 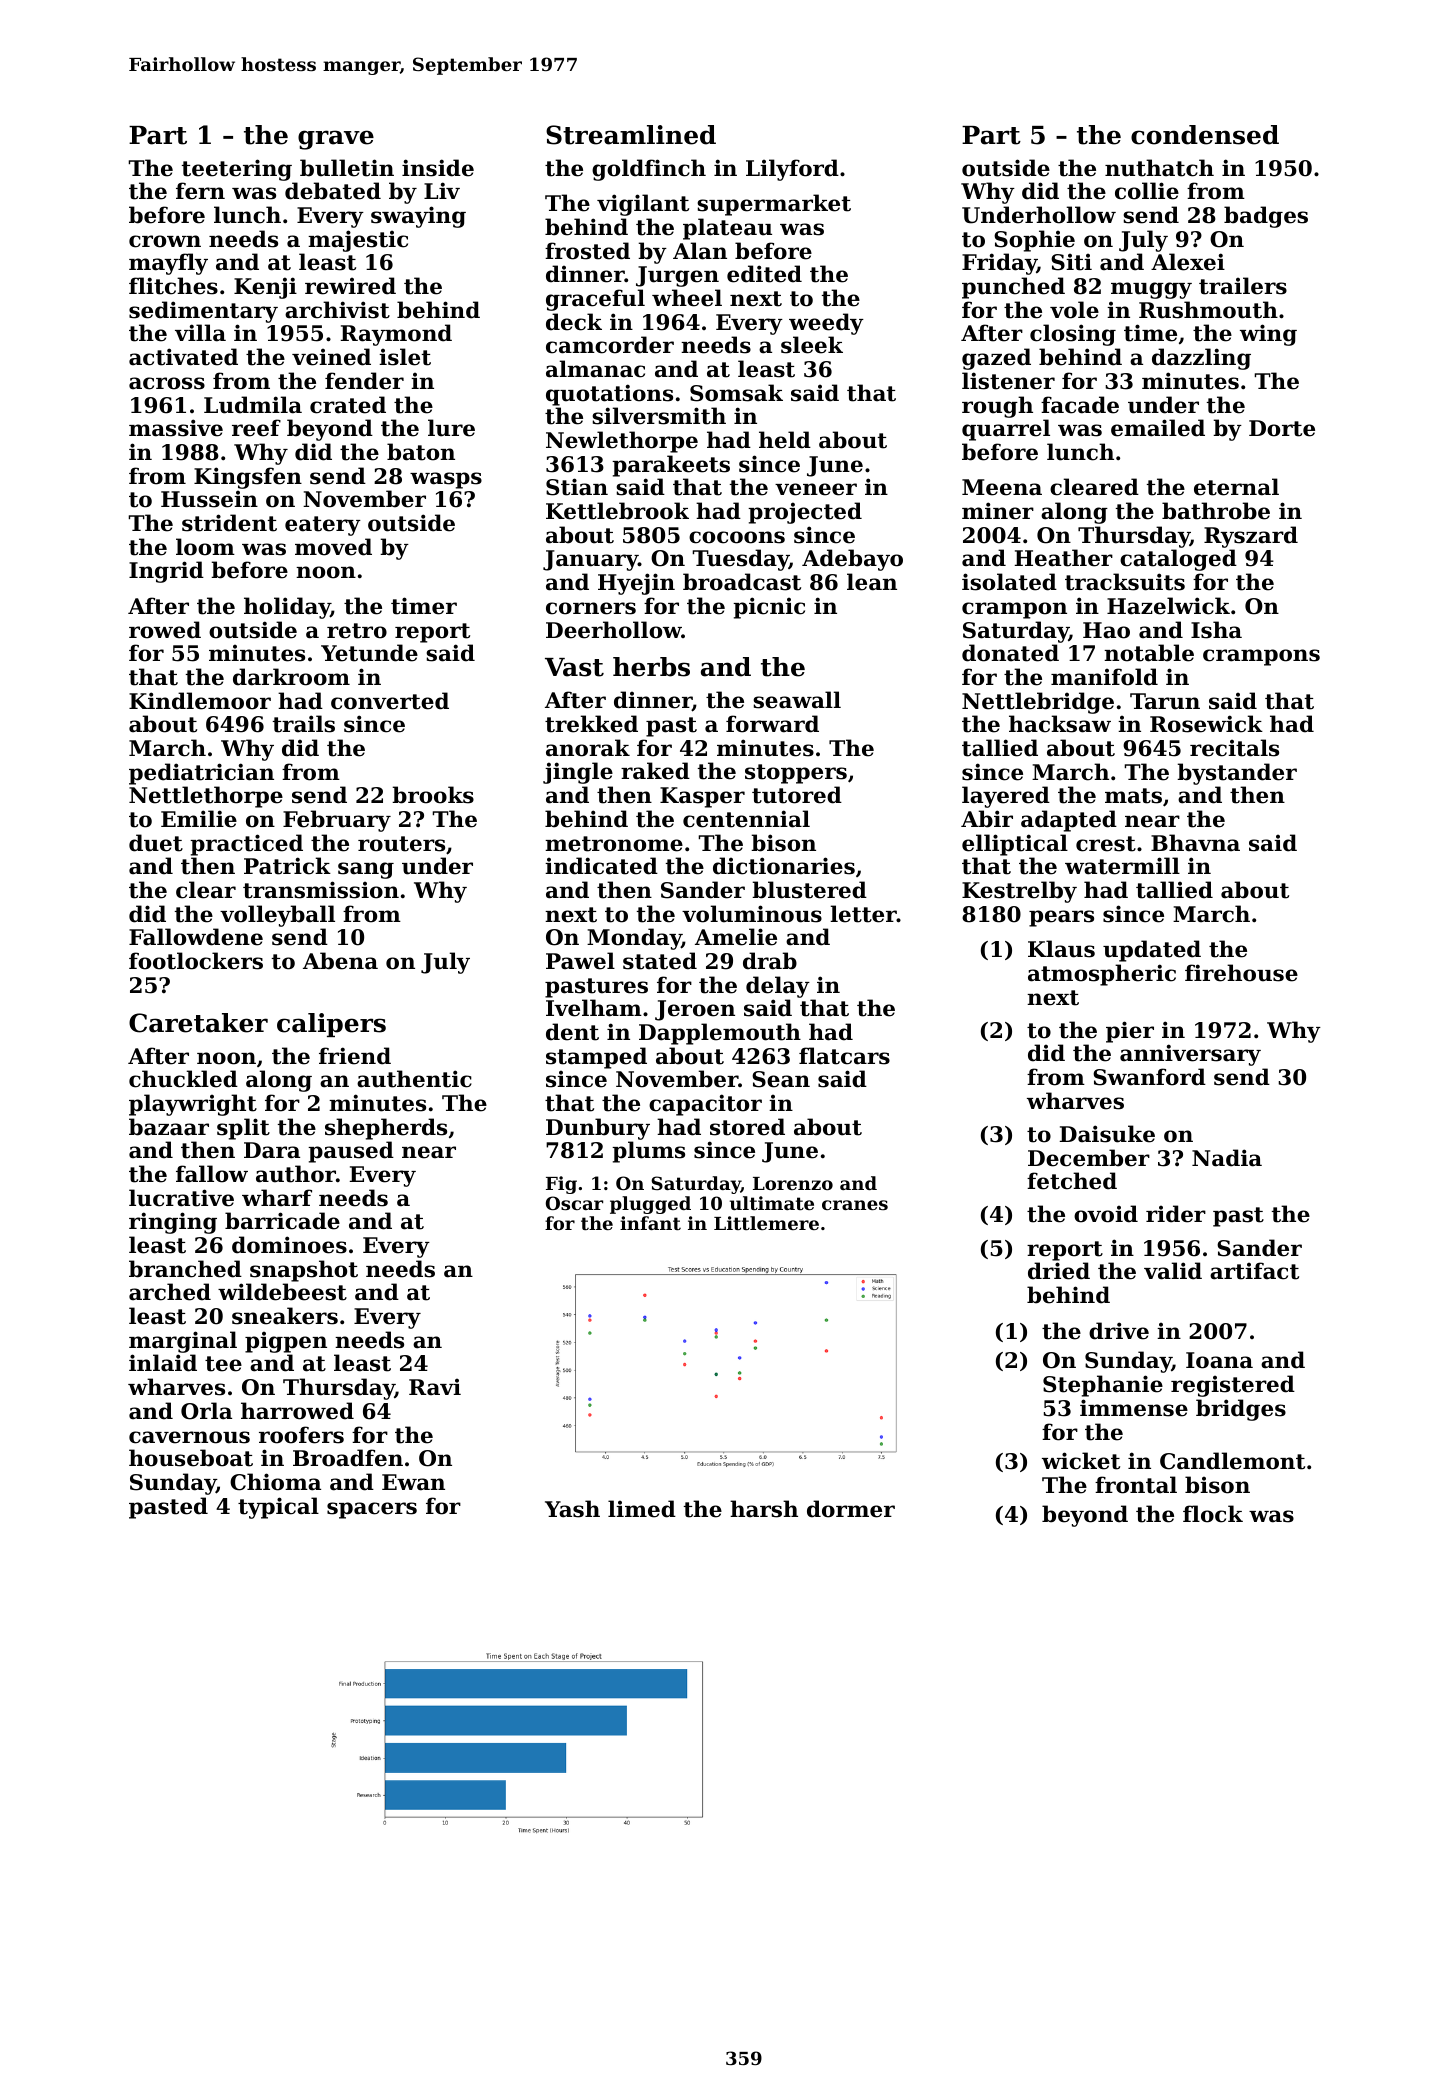 I want to click on Kenji, so click(x=265, y=288).
